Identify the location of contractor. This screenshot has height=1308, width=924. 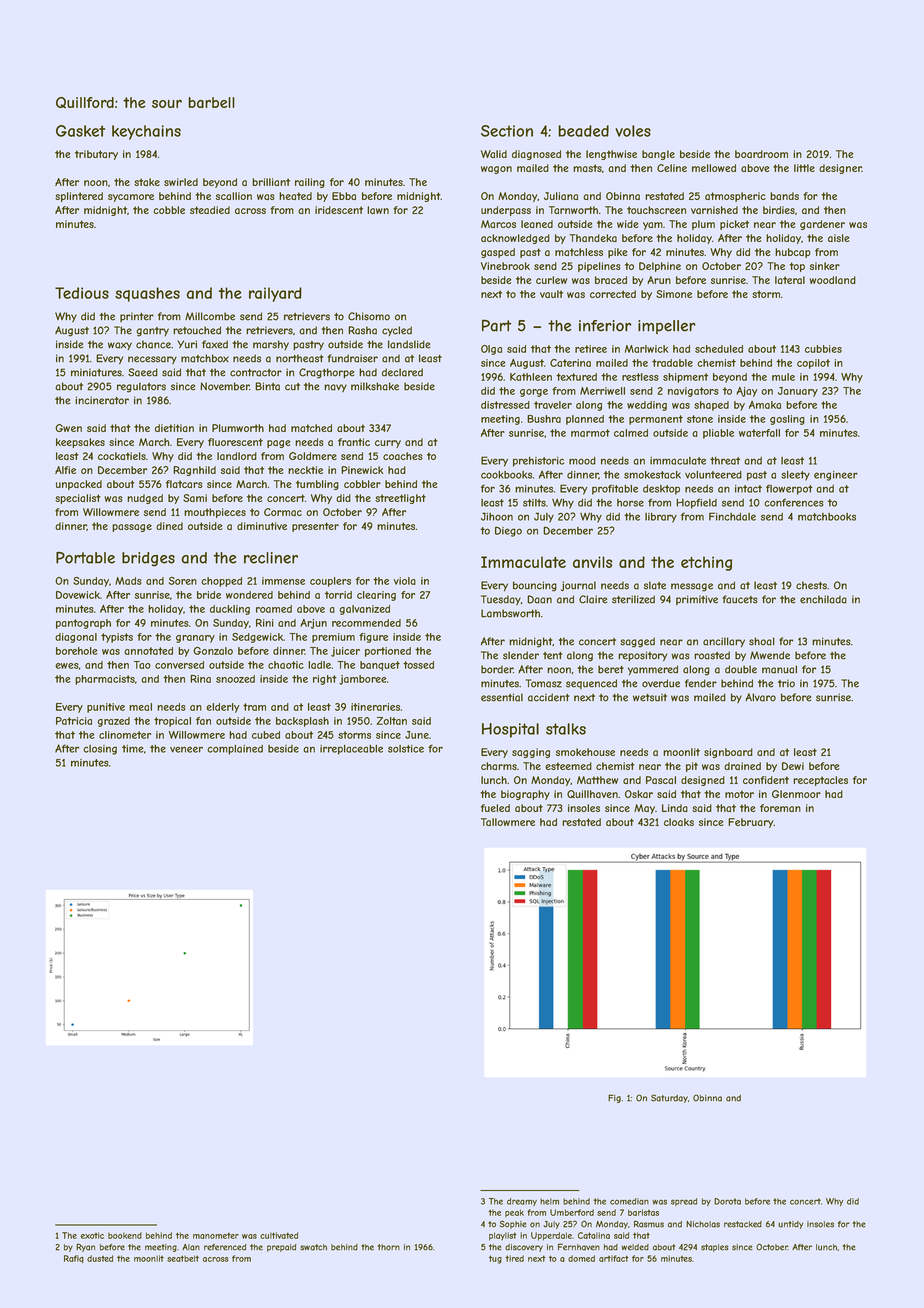
(256, 373).
